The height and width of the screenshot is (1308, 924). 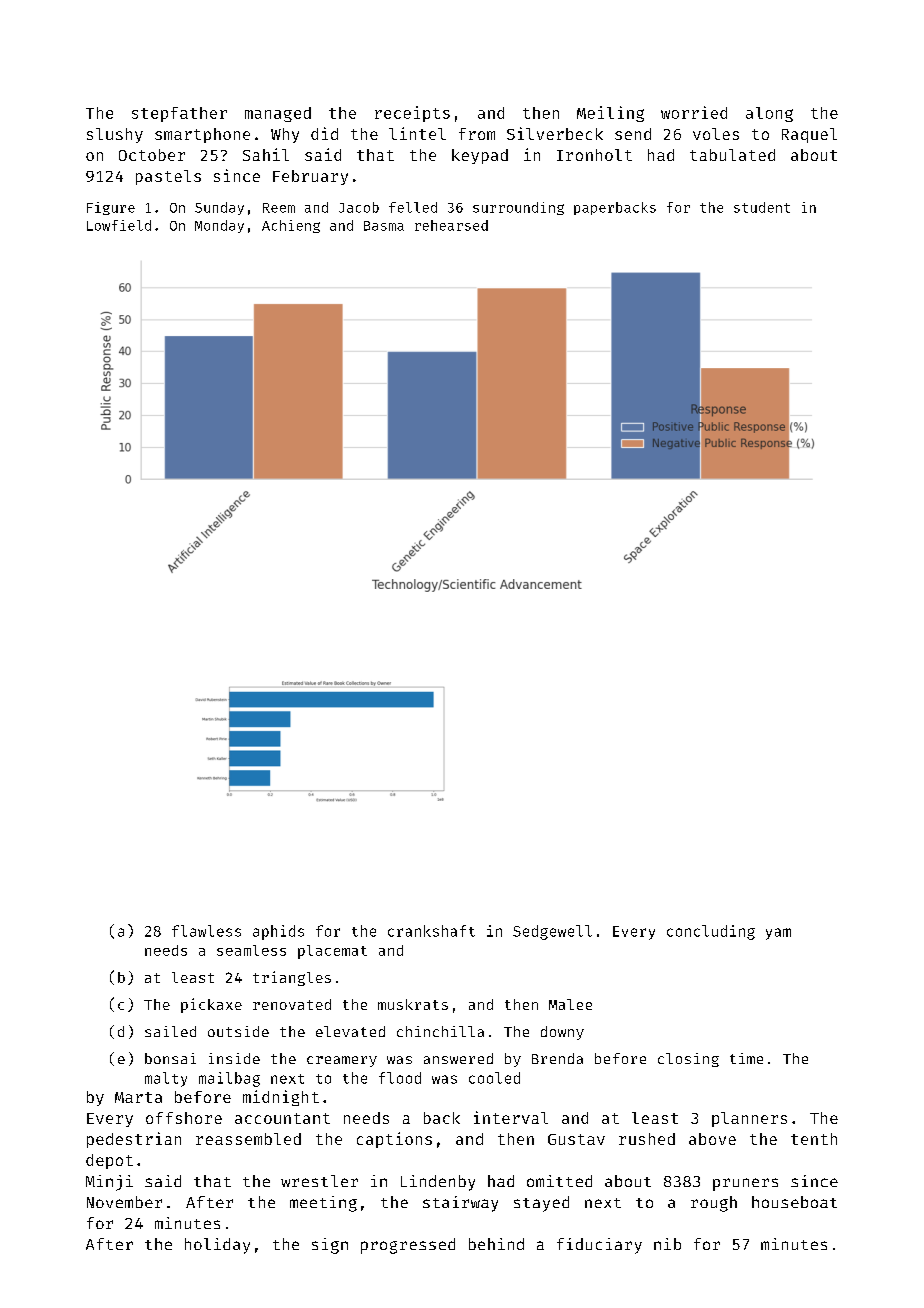 I want to click on rehearsed, so click(x=451, y=225).
